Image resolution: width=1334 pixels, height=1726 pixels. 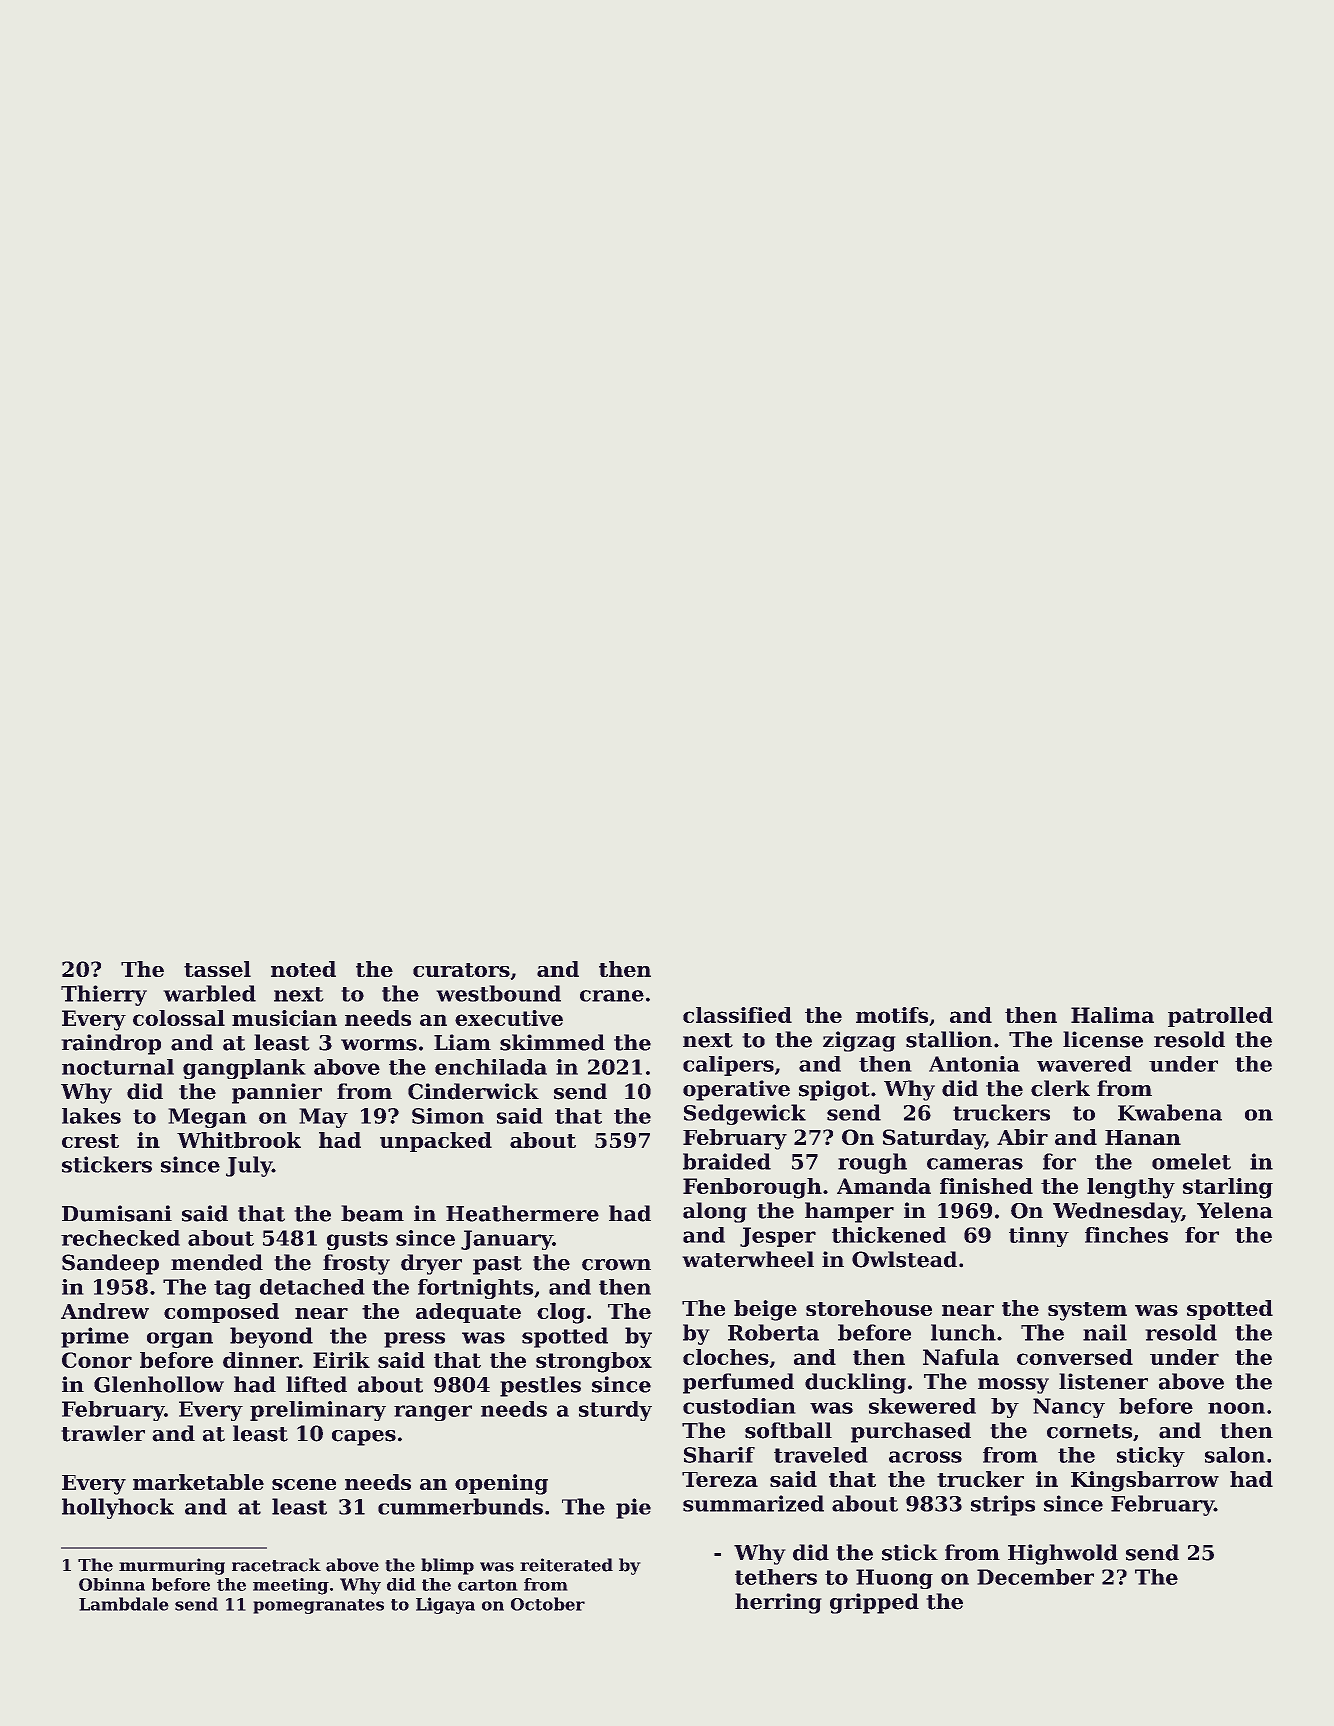 I want to click on rechecked, so click(x=120, y=1238).
